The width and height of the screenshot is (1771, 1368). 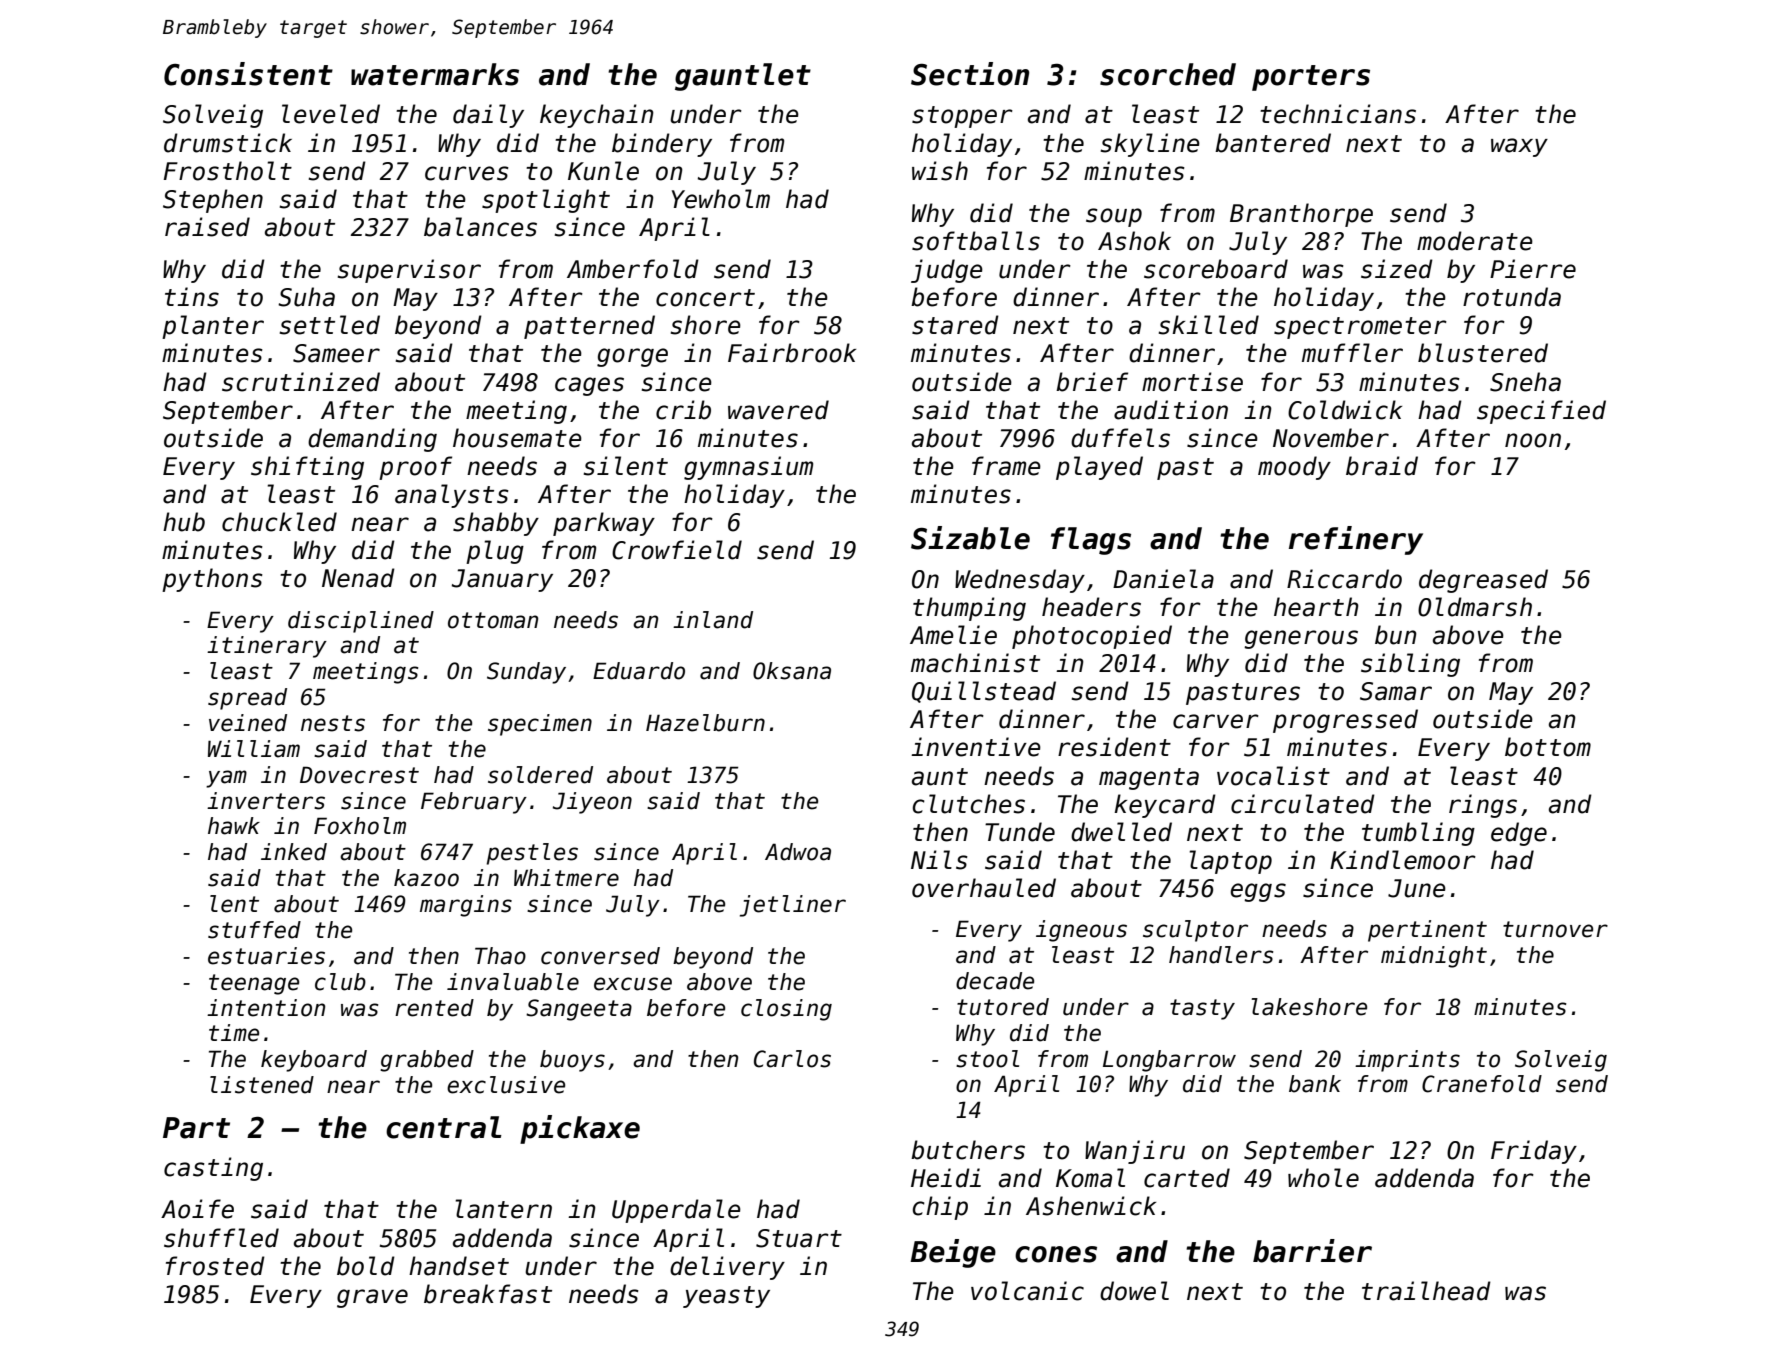 What do you see at coordinates (435, 74) in the screenshot?
I see `watermarks` at bounding box center [435, 74].
